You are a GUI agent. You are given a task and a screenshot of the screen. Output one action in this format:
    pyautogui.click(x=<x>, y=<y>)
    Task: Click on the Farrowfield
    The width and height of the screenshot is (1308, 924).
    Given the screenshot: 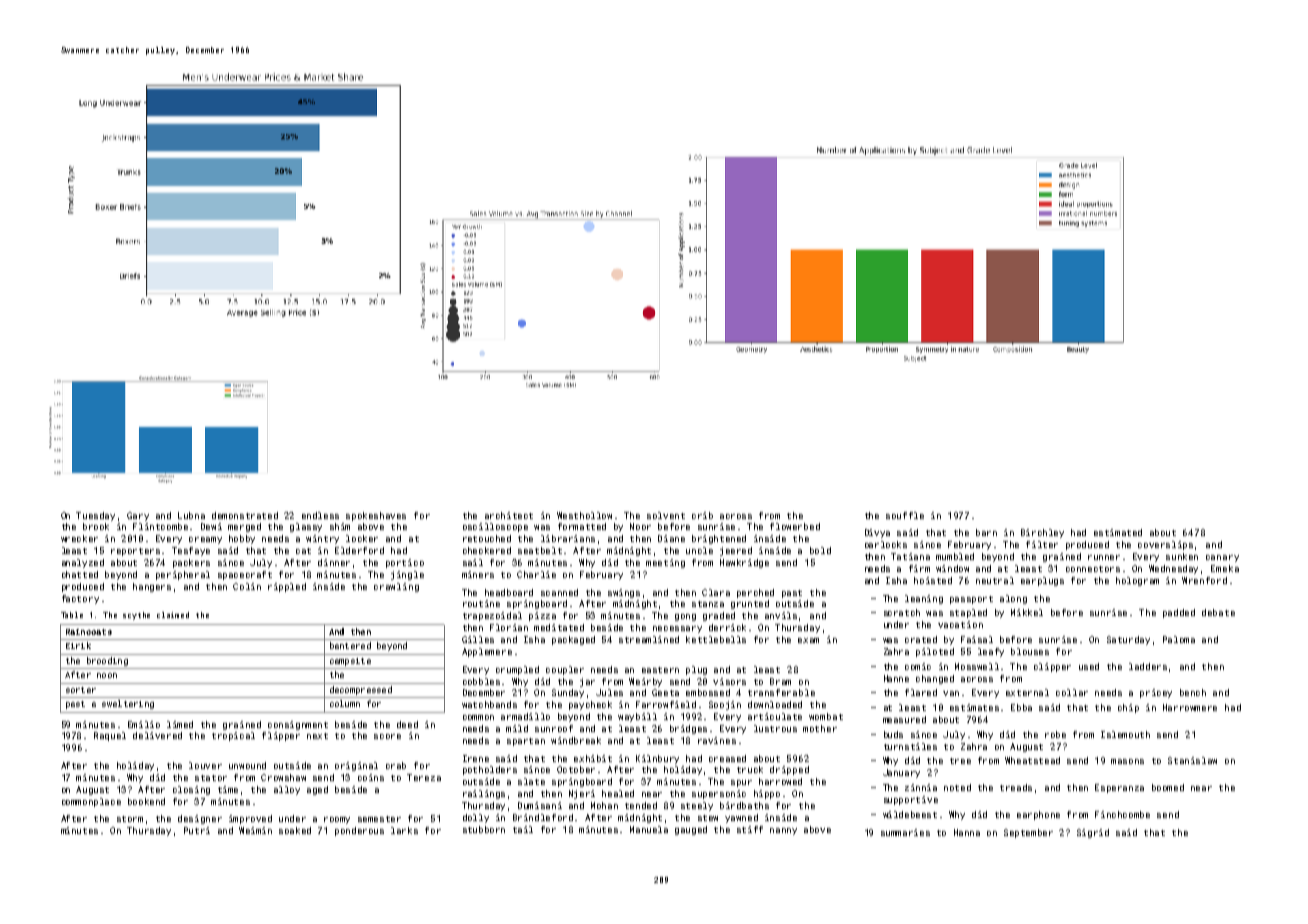 What is the action you would take?
    pyautogui.click(x=666, y=704)
